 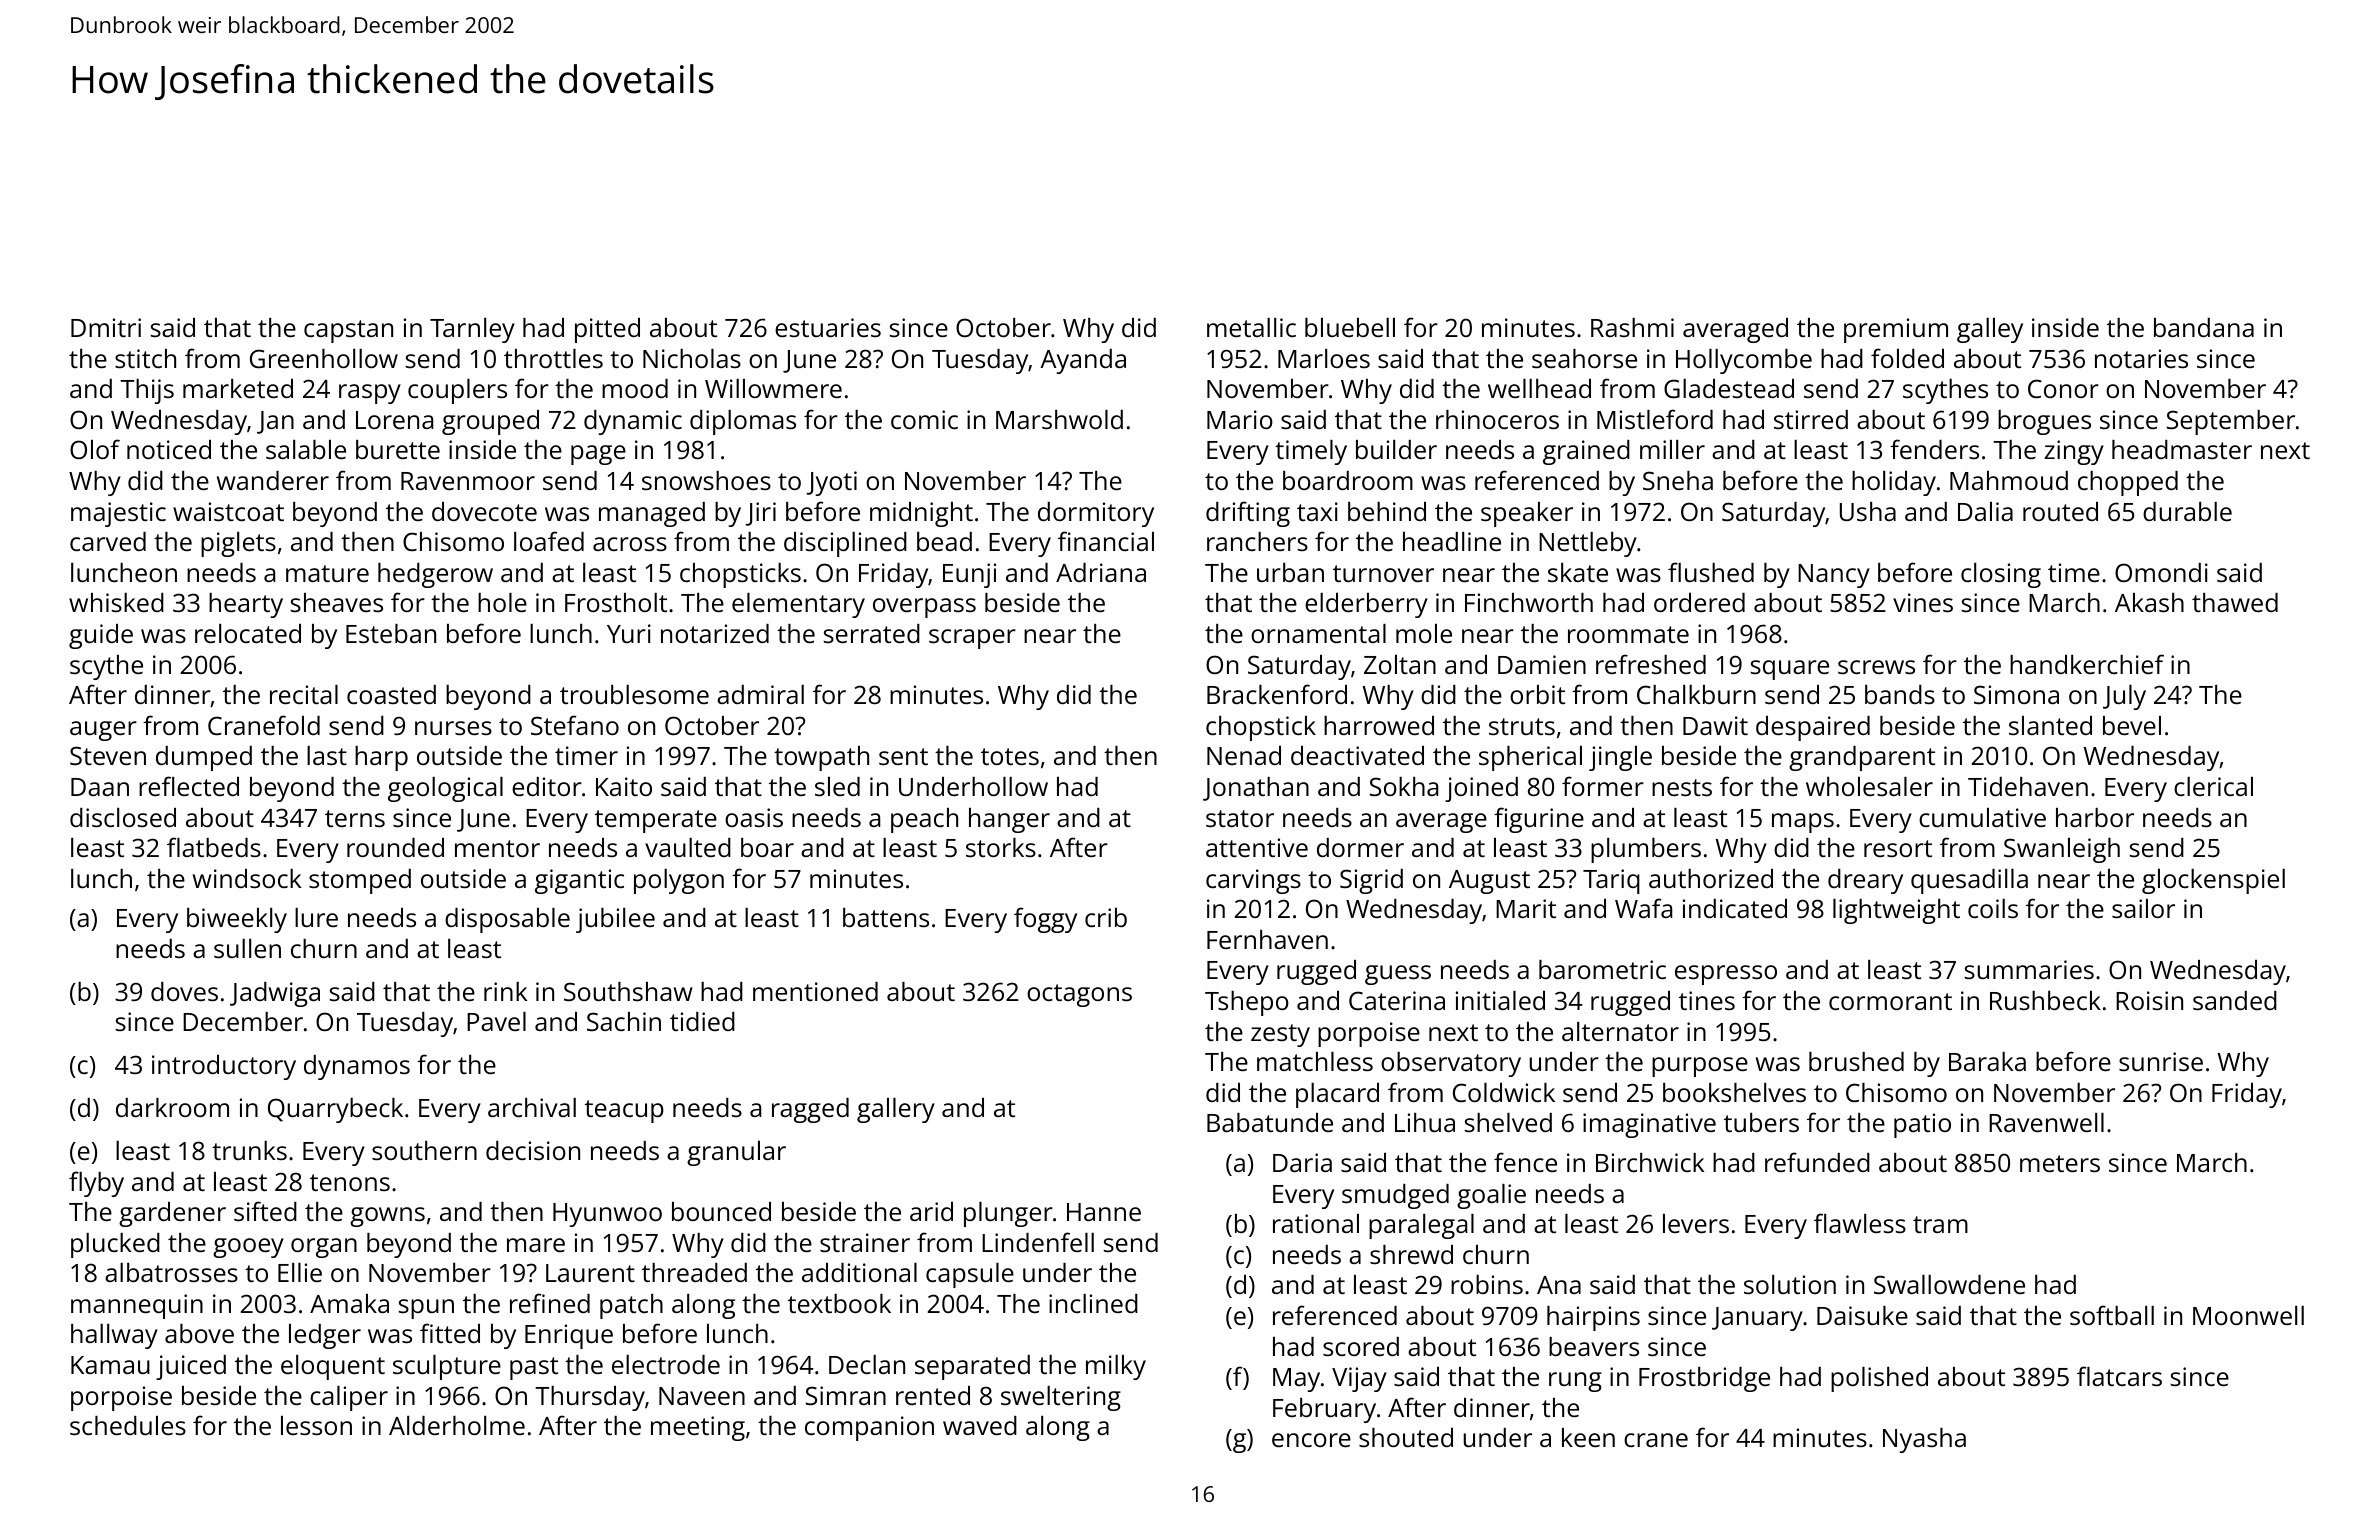 What do you see at coordinates (106, 327) in the page?
I see `Dmitri` at bounding box center [106, 327].
